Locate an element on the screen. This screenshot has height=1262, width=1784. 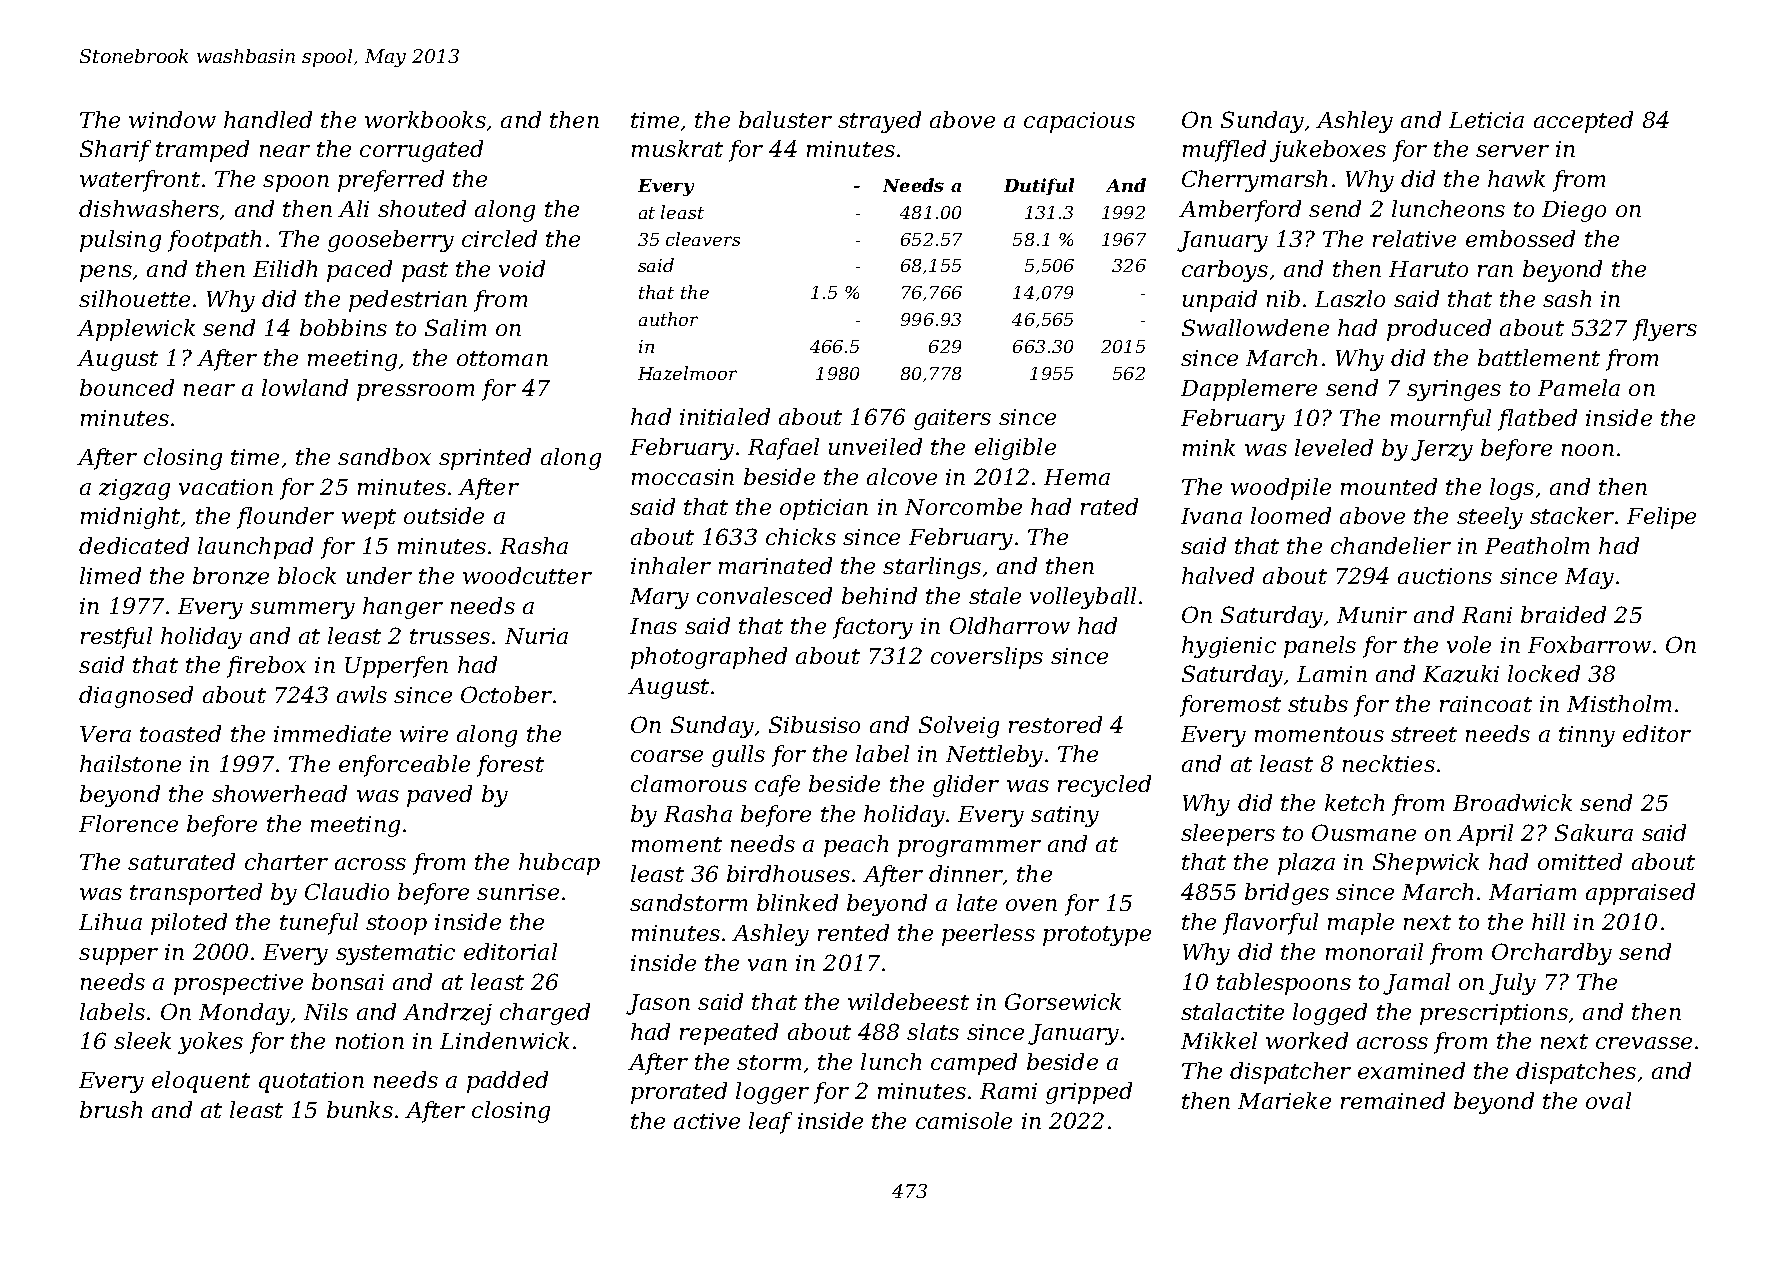
preferred is located at coordinates (391, 181).
